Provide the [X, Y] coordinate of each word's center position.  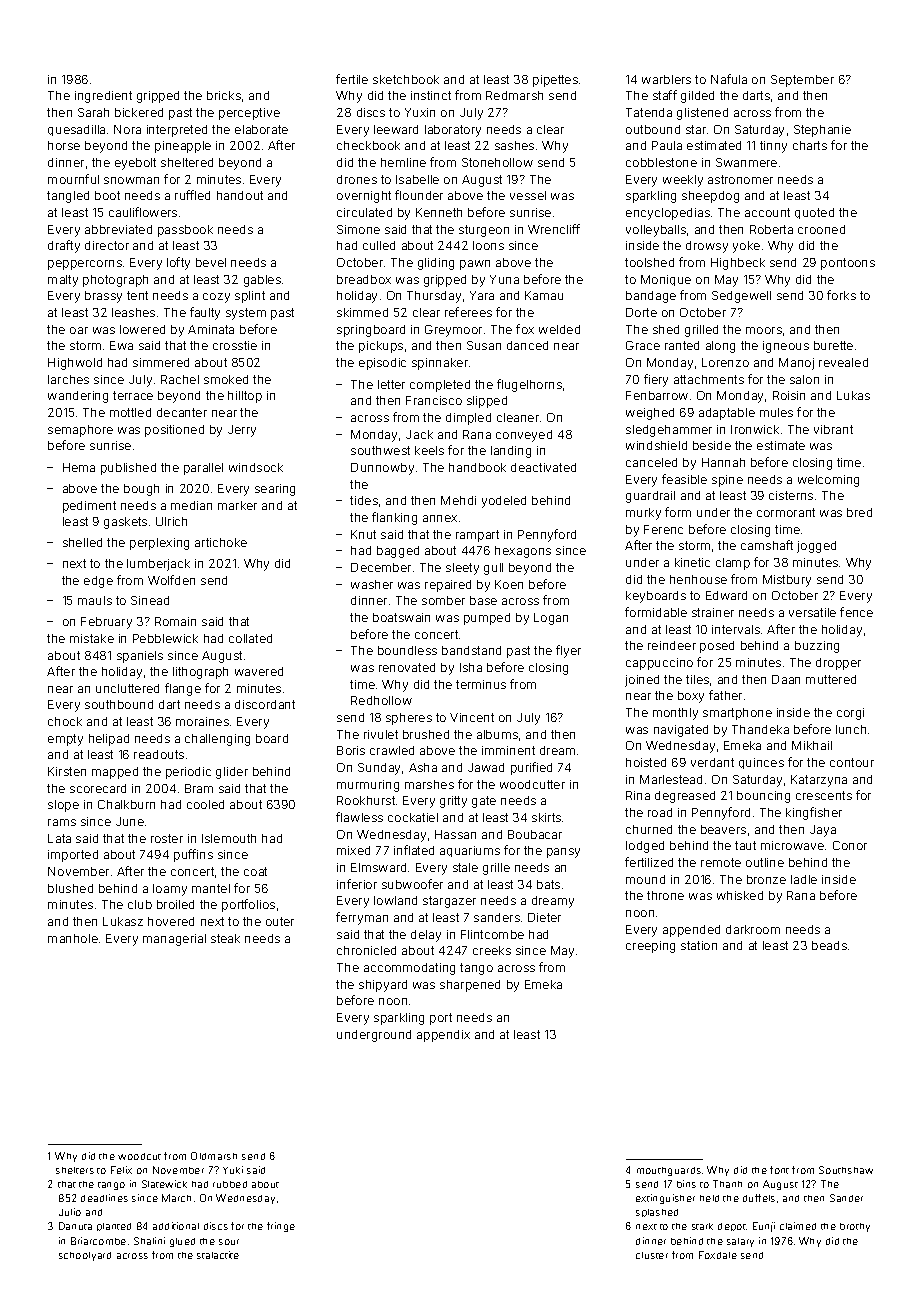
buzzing [817, 647]
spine [727, 481]
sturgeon [484, 231]
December [381, 567]
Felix [121, 1170]
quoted [814, 213]
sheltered [187, 162]
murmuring [368, 786]
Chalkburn [126, 804]
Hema [79, 467]
